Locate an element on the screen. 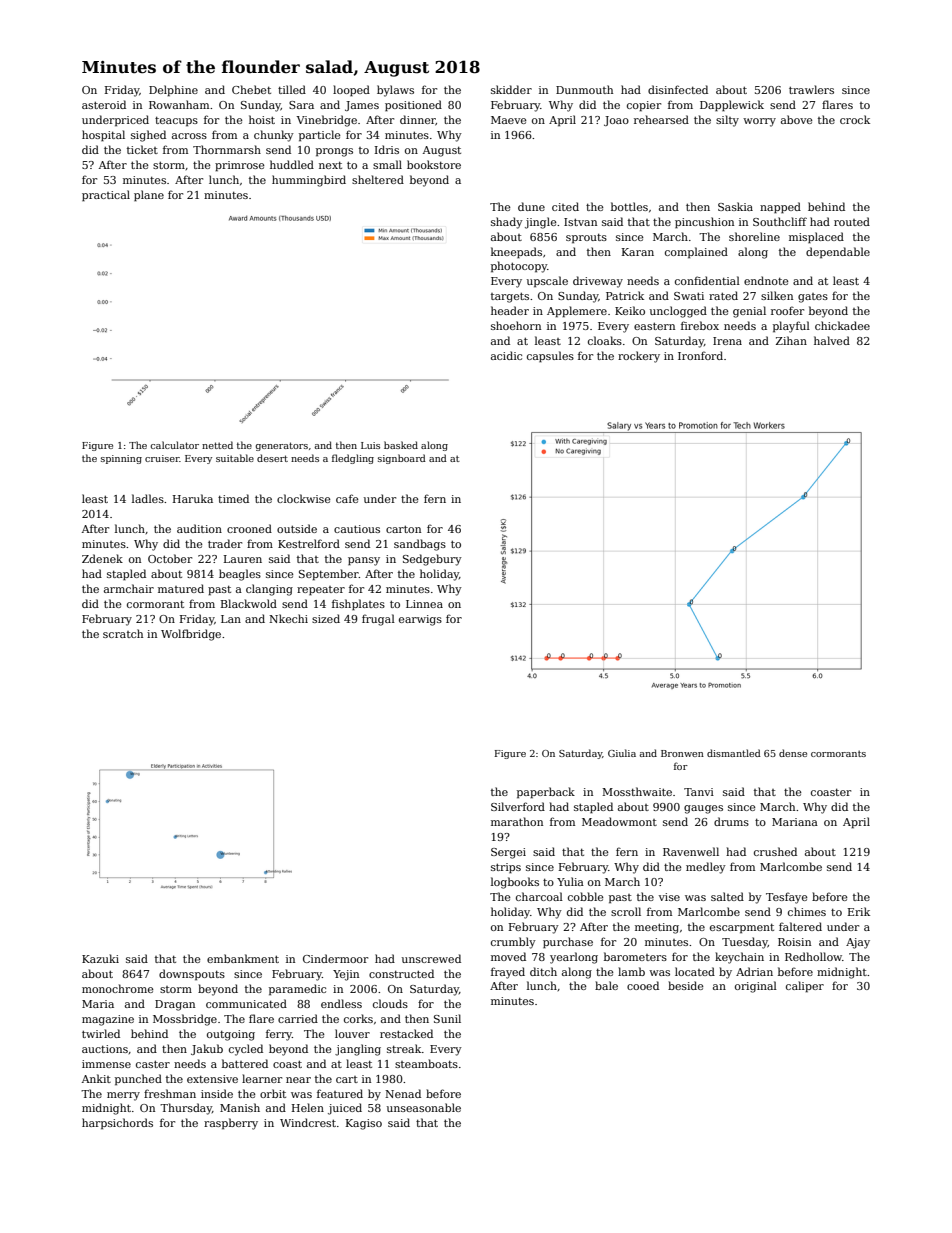 Image resolution: width=952 pixels, height=1233 pixels. Nkechi is located at coordinates (288, 618).
